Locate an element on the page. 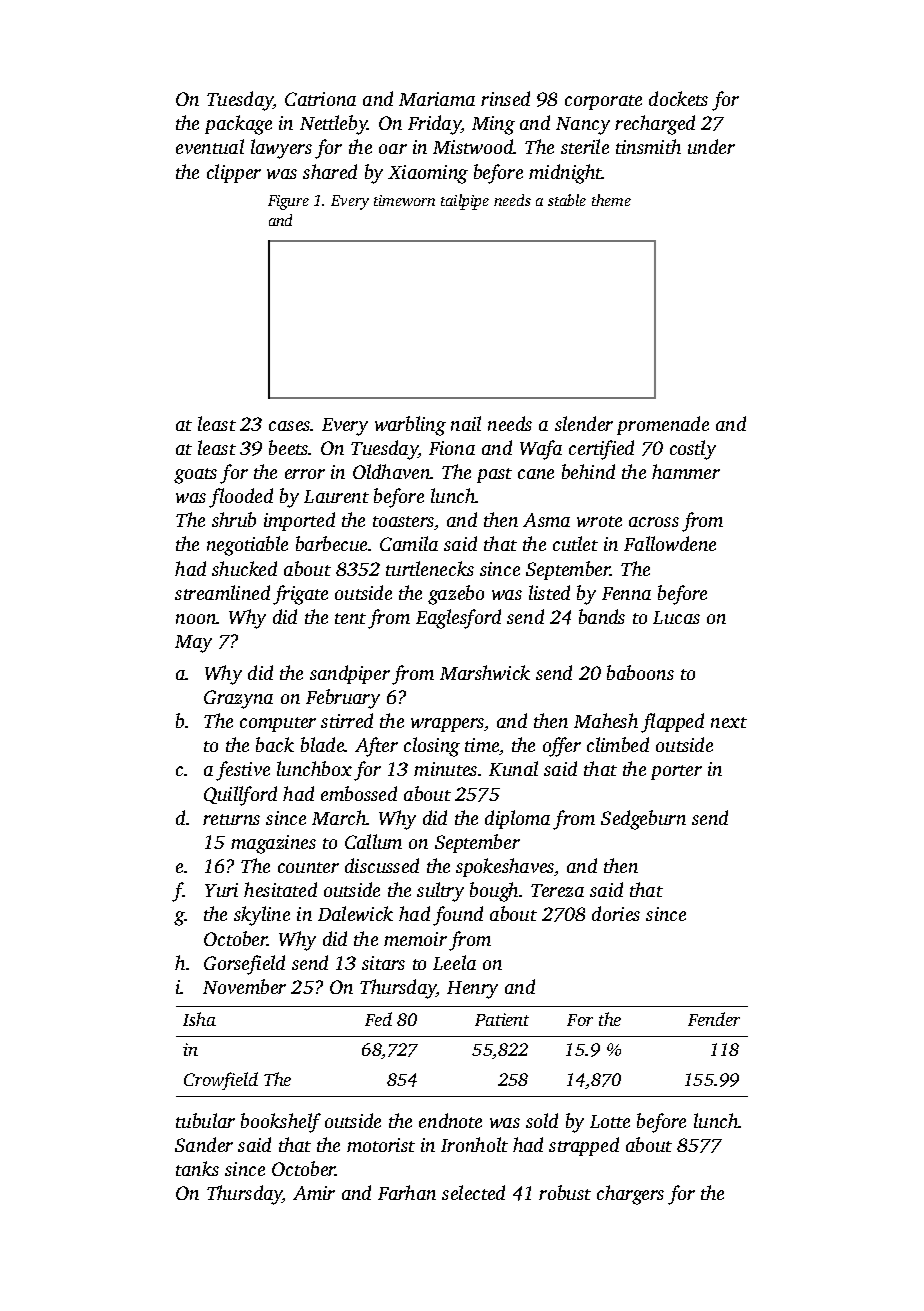  tanks is located at coordinates (197, 1168).
